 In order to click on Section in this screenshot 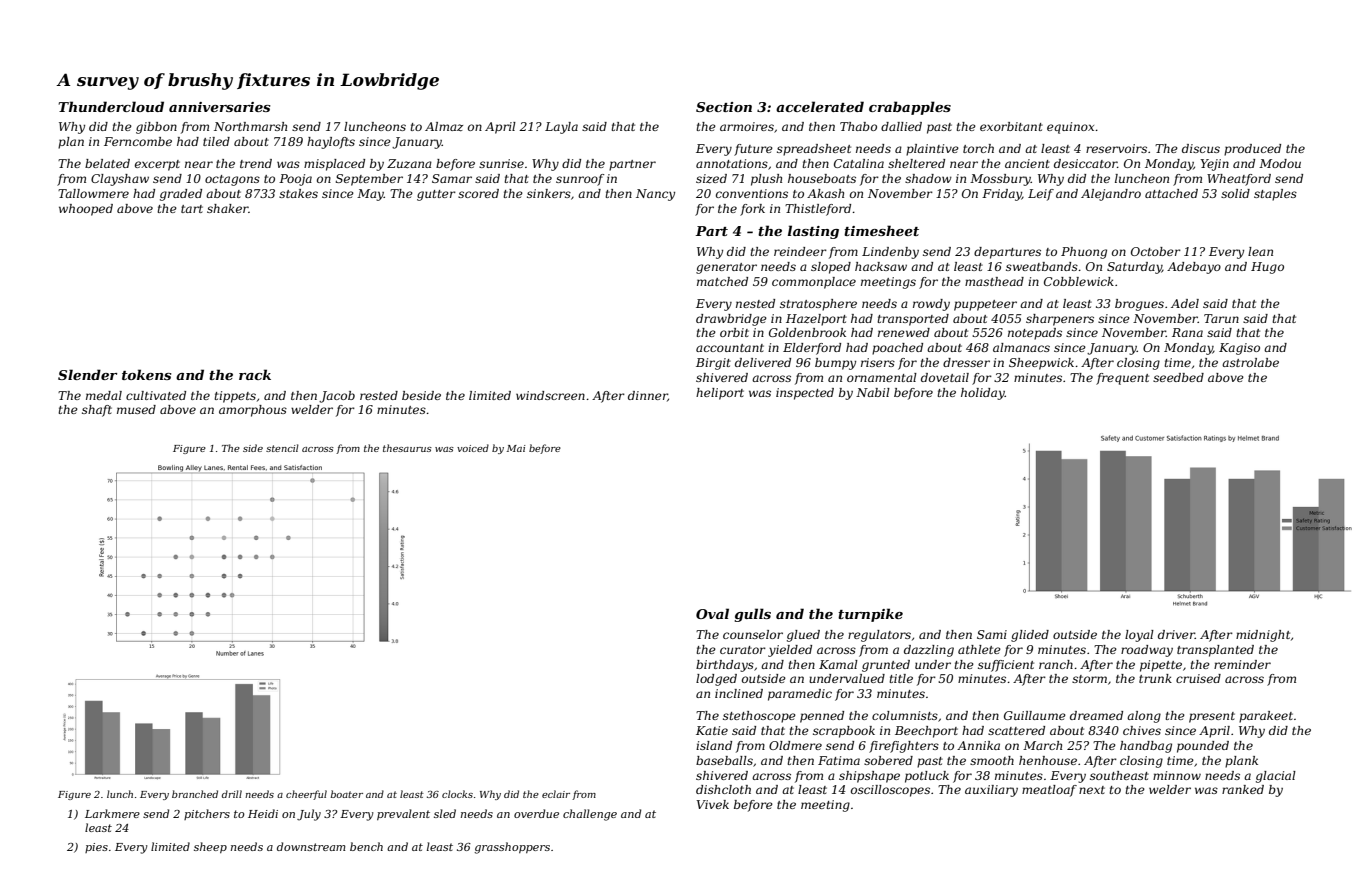, I will do `click(724, 107)`.
